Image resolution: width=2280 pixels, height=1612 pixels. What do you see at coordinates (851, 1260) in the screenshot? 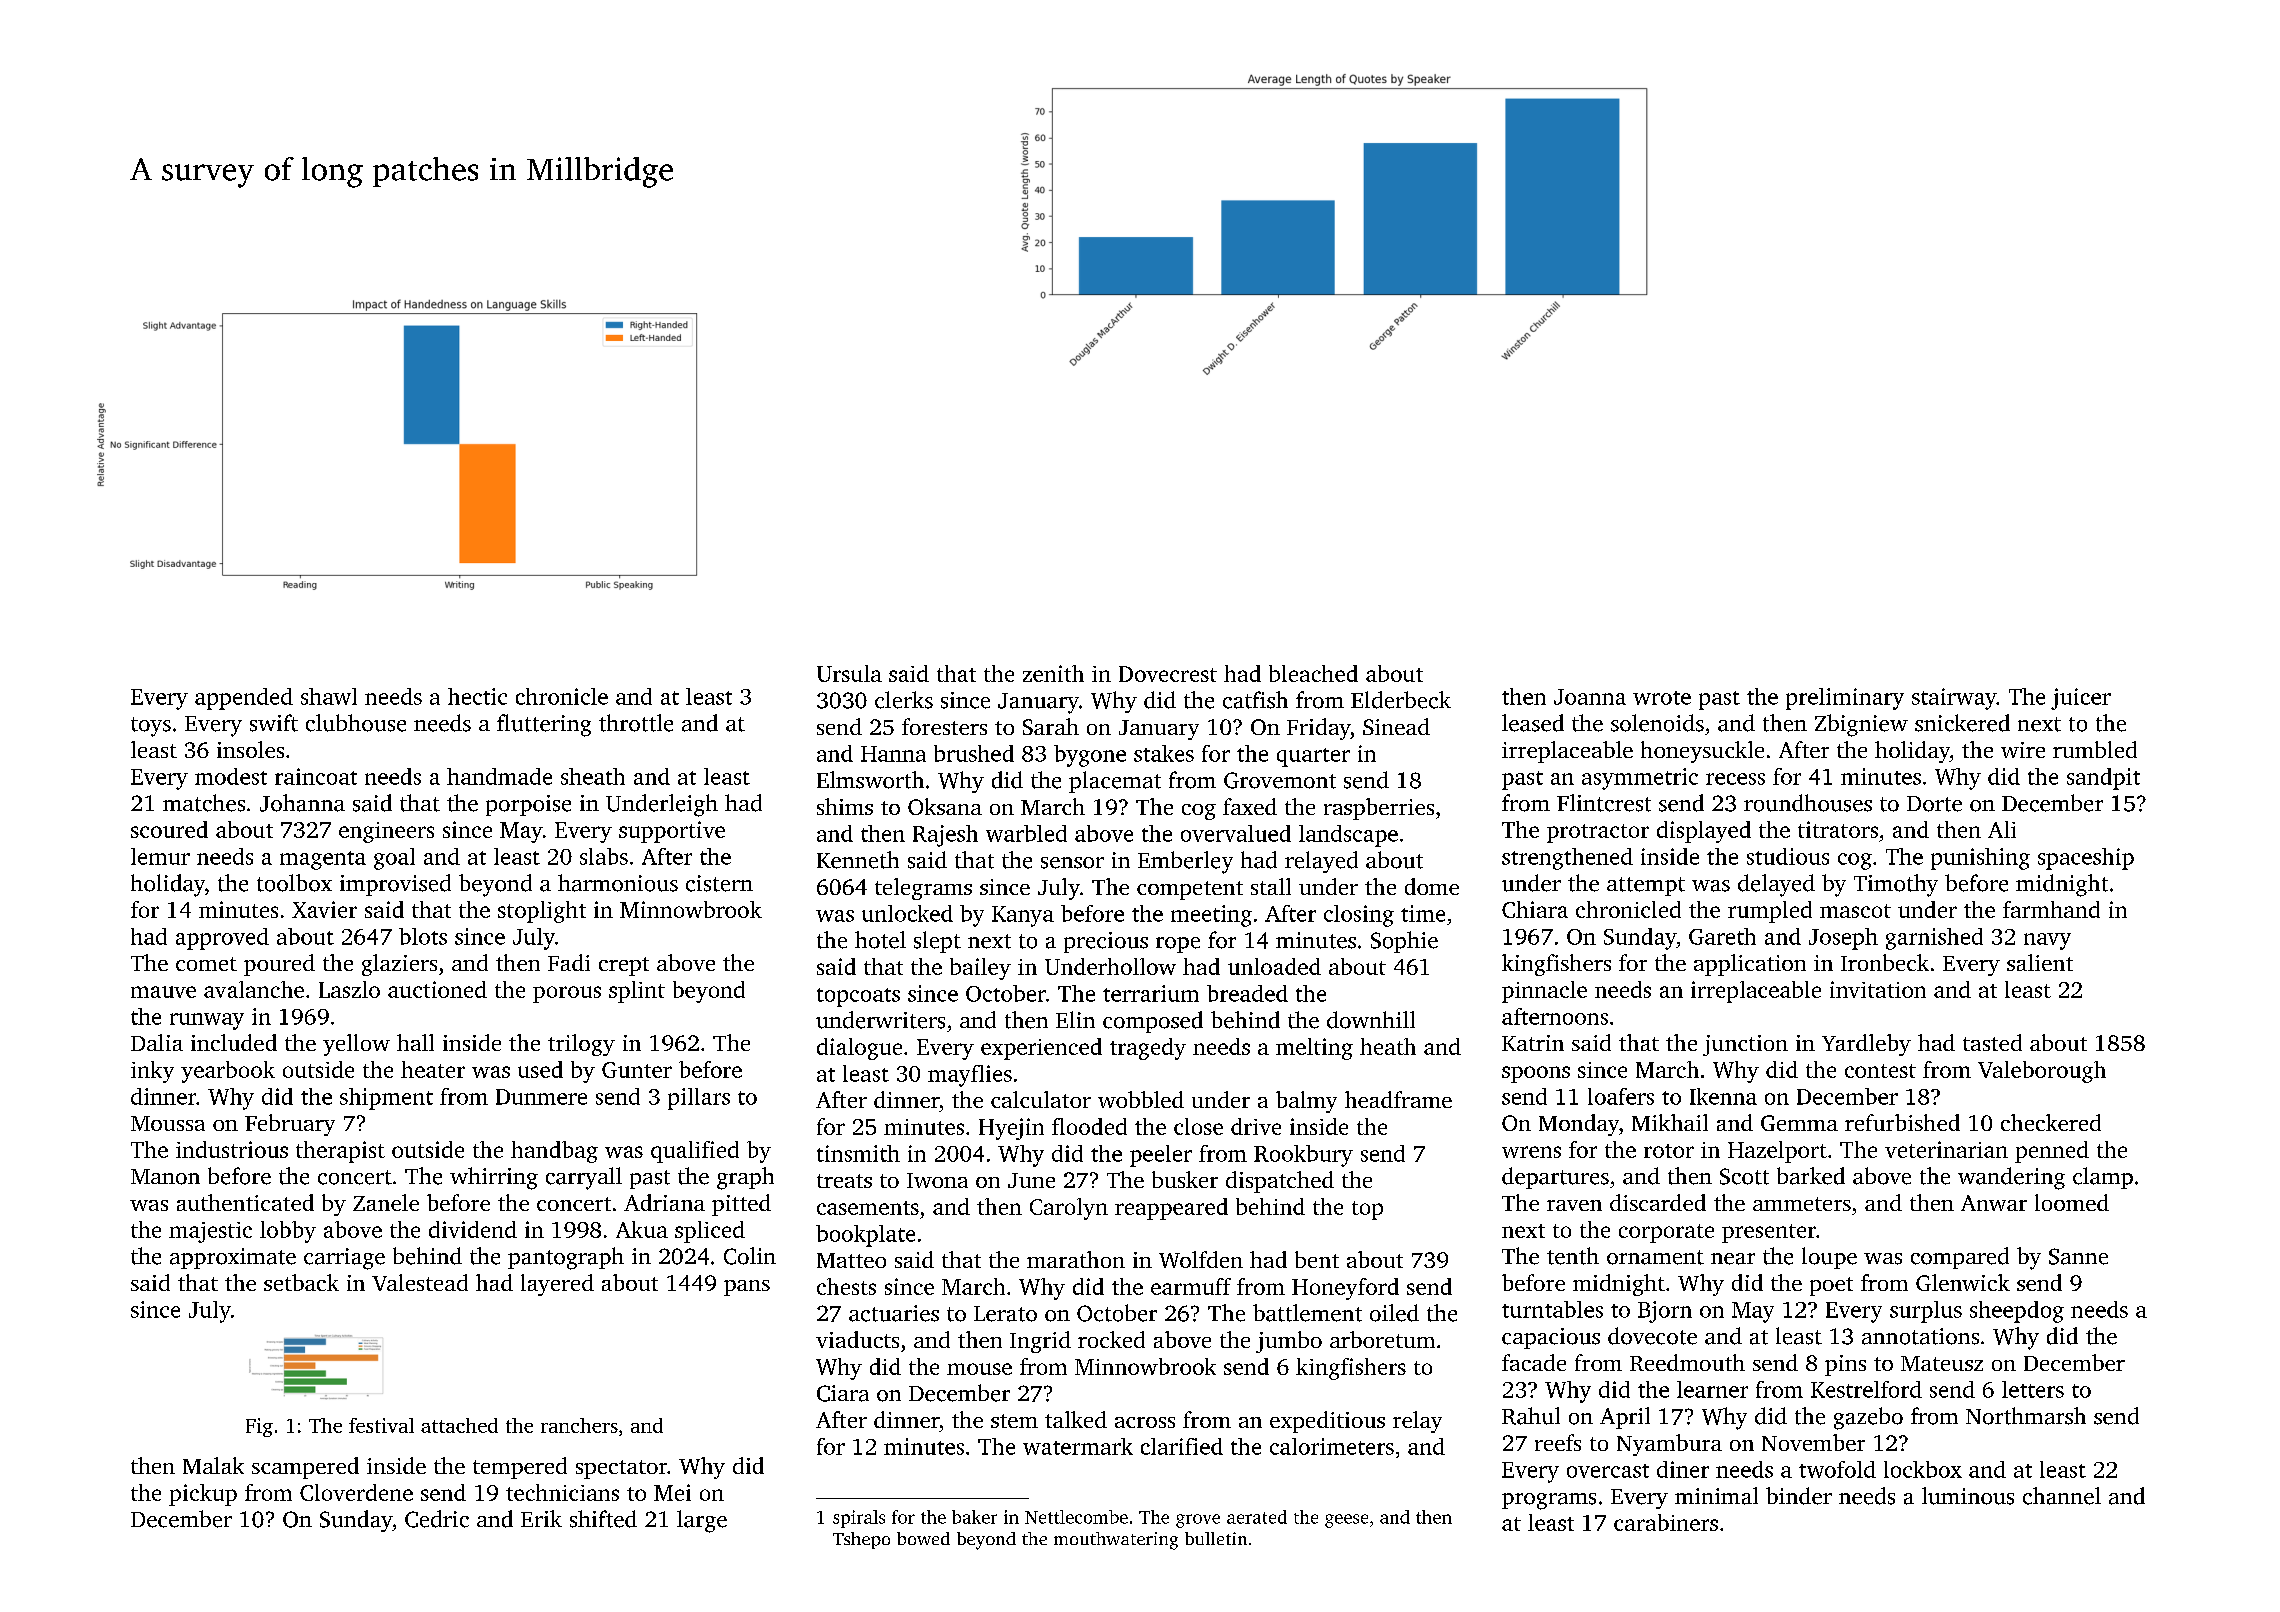
I see `Matteo` at bounding box center [851, 1260].
